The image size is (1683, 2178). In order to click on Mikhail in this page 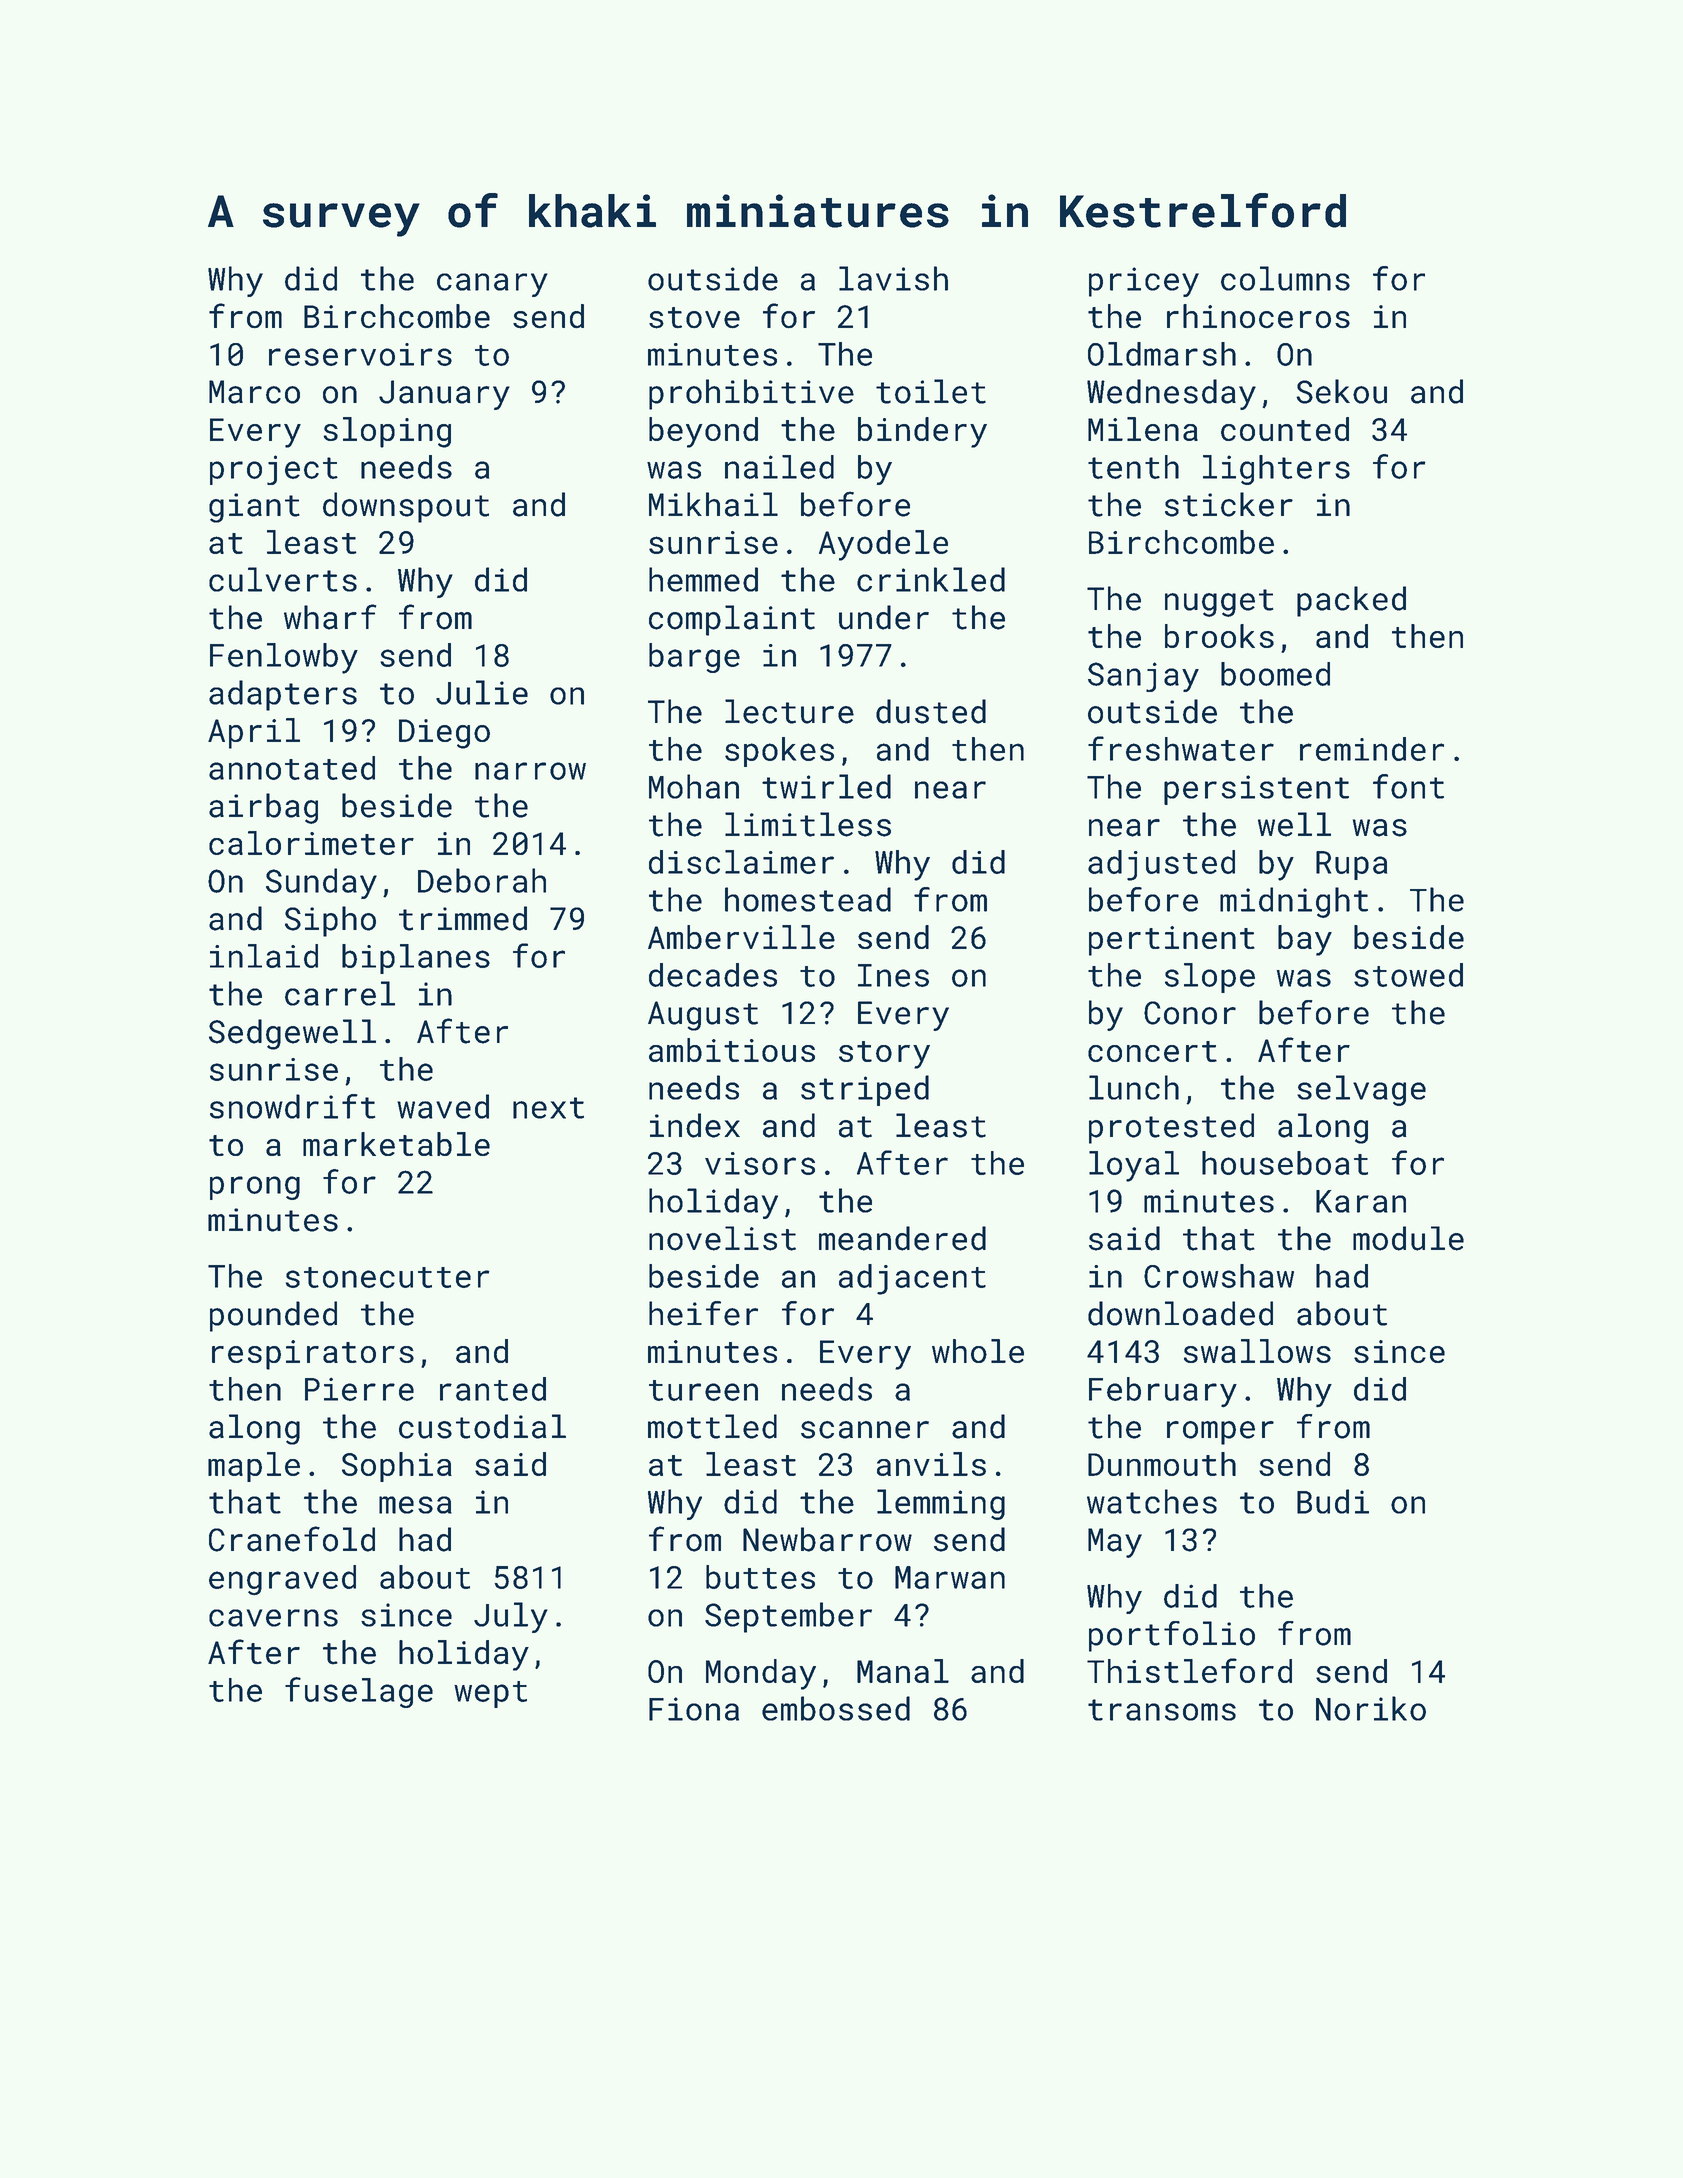, I will do `click(713, 504)`.
